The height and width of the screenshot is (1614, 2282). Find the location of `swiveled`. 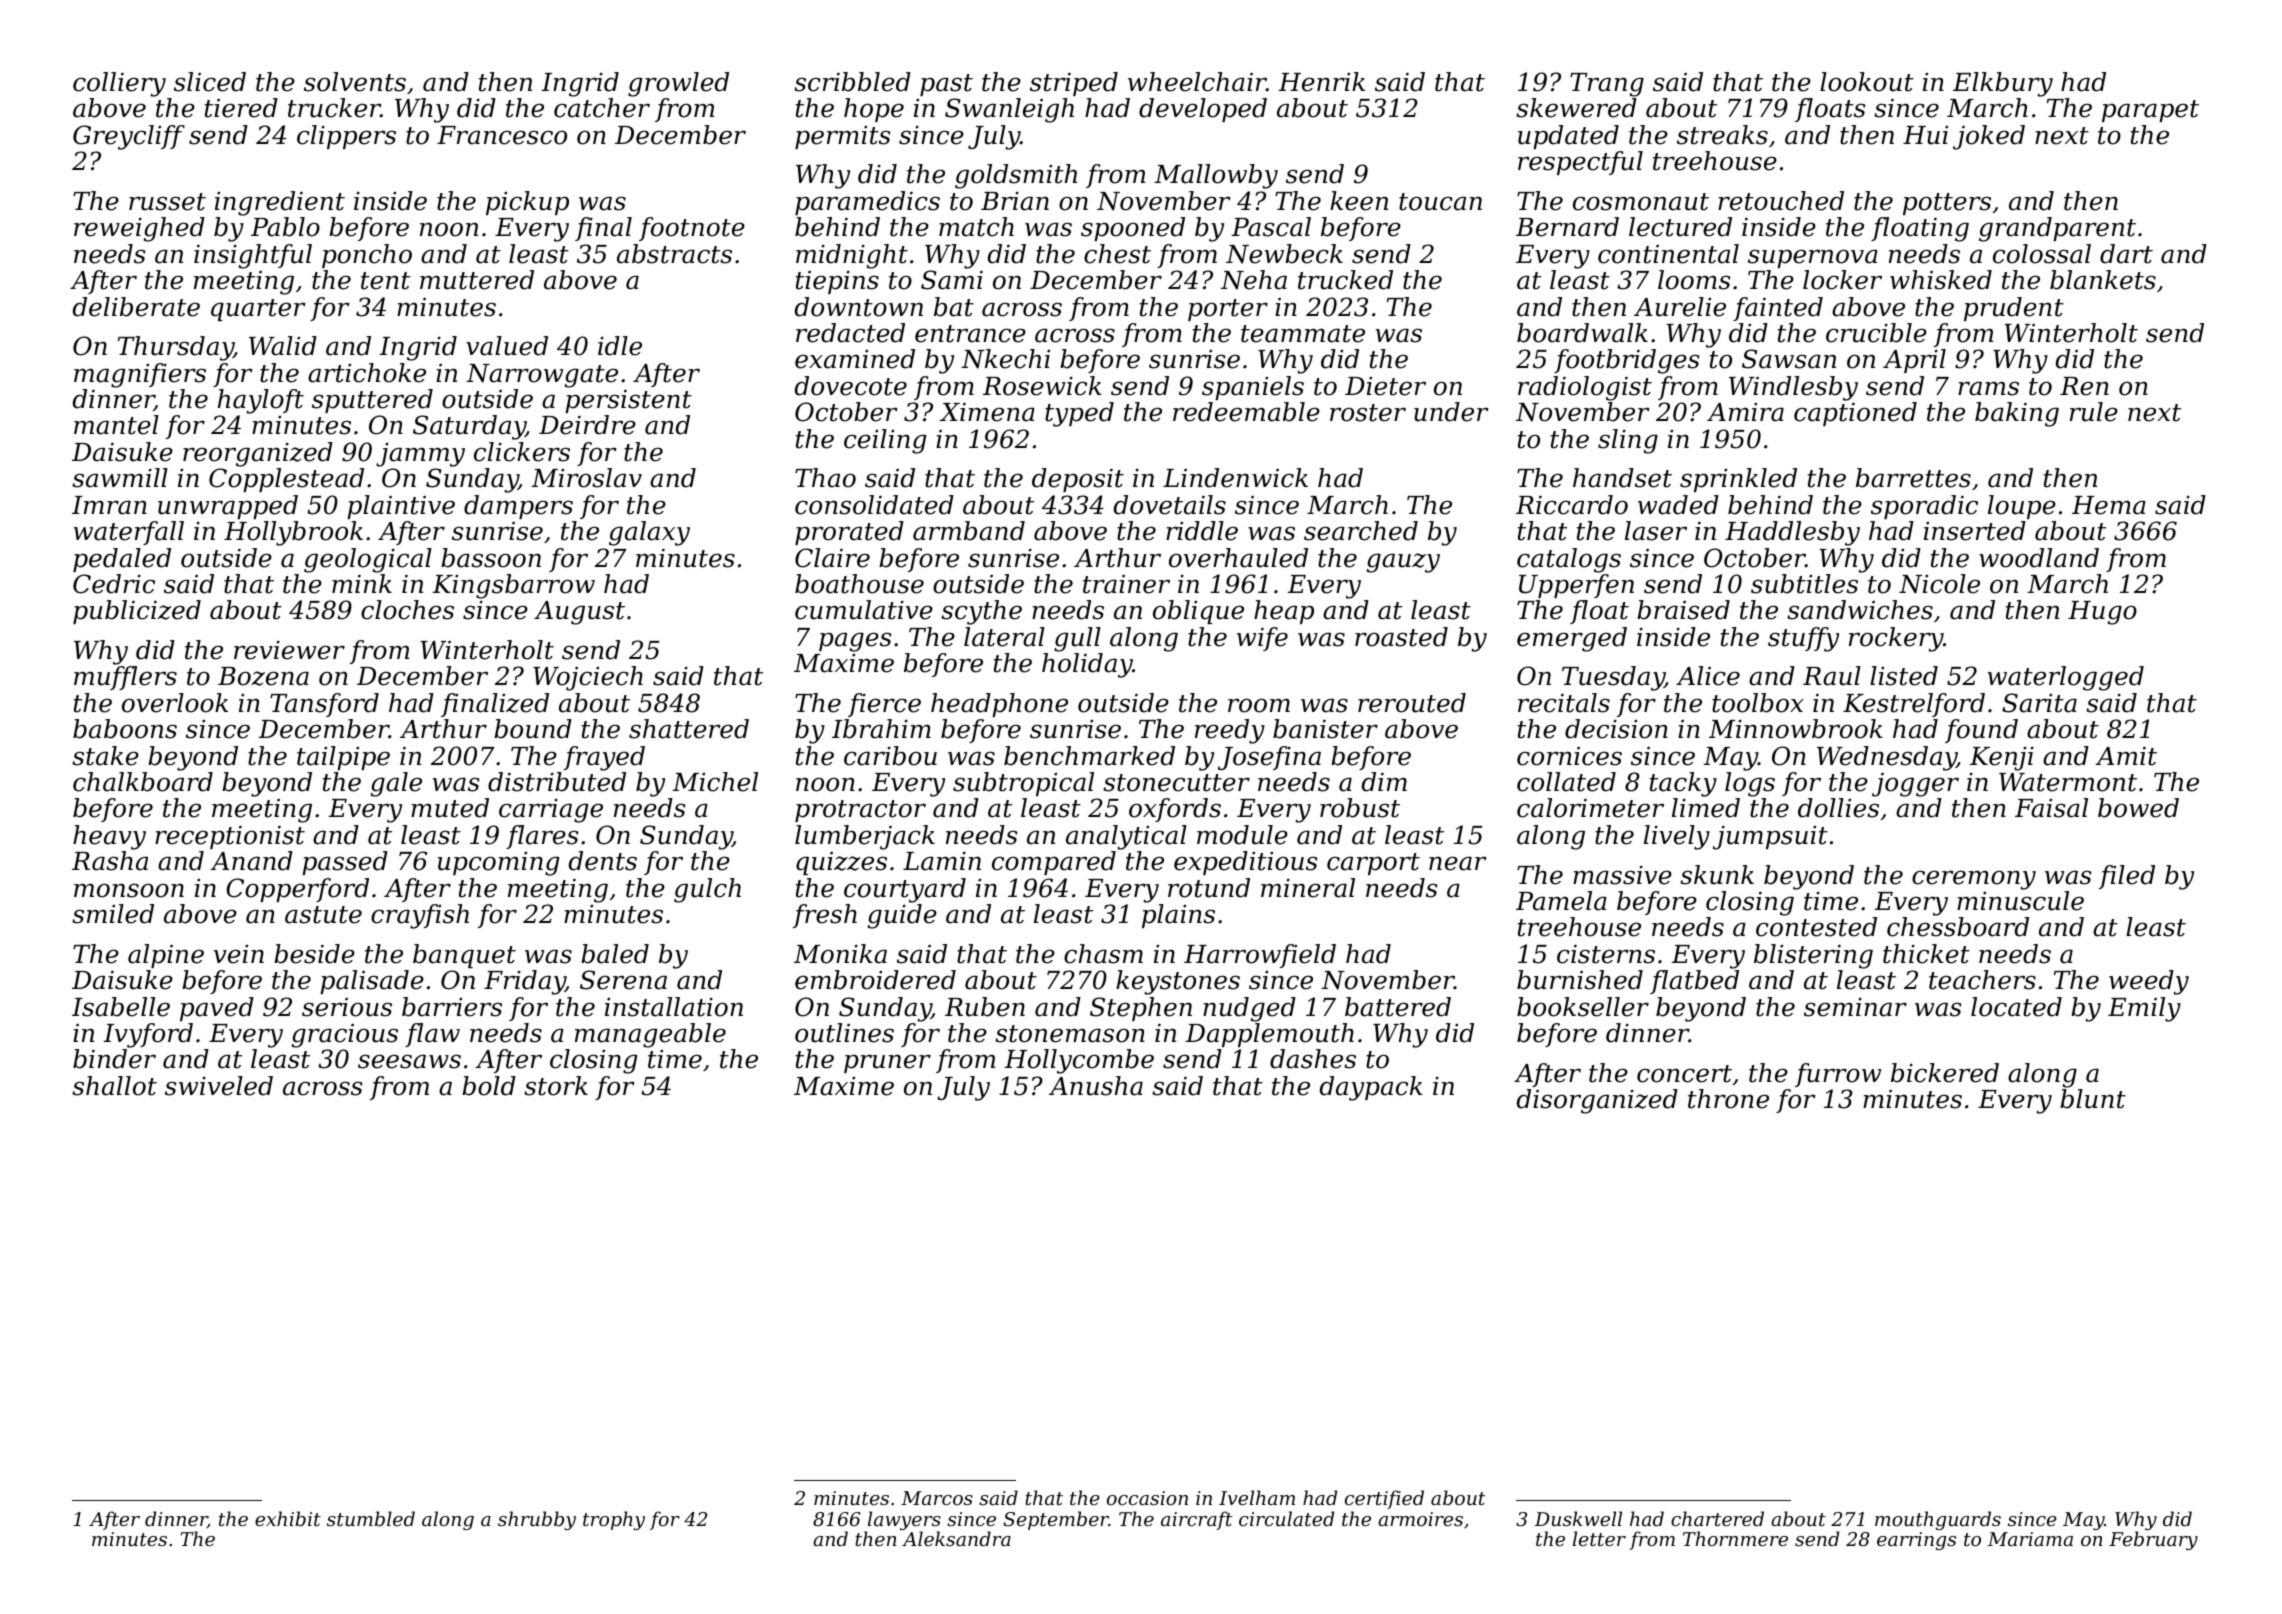

swiveled is located at coordinates (219, 1086).
